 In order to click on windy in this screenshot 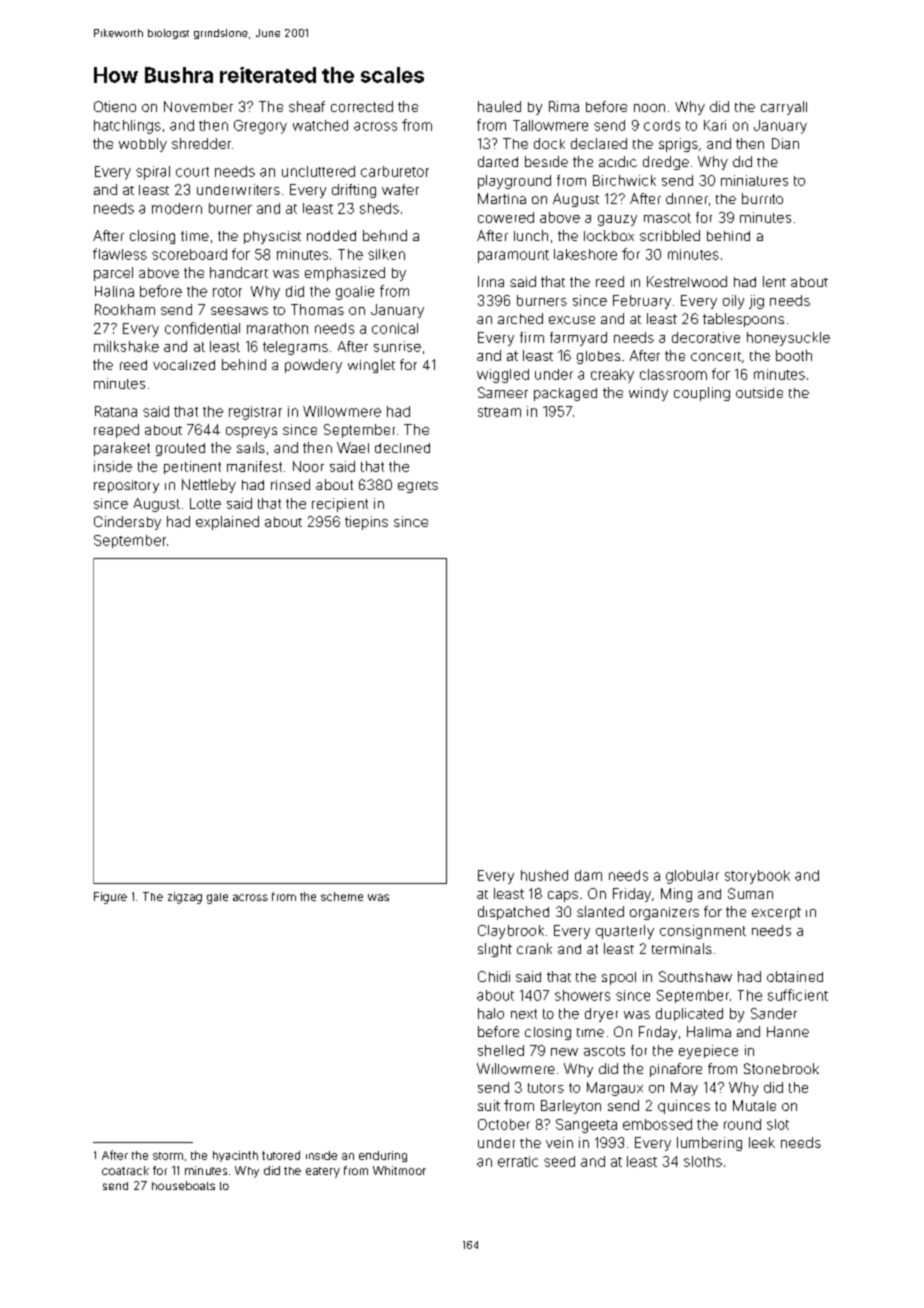, I will do `click(648, 394)`.
